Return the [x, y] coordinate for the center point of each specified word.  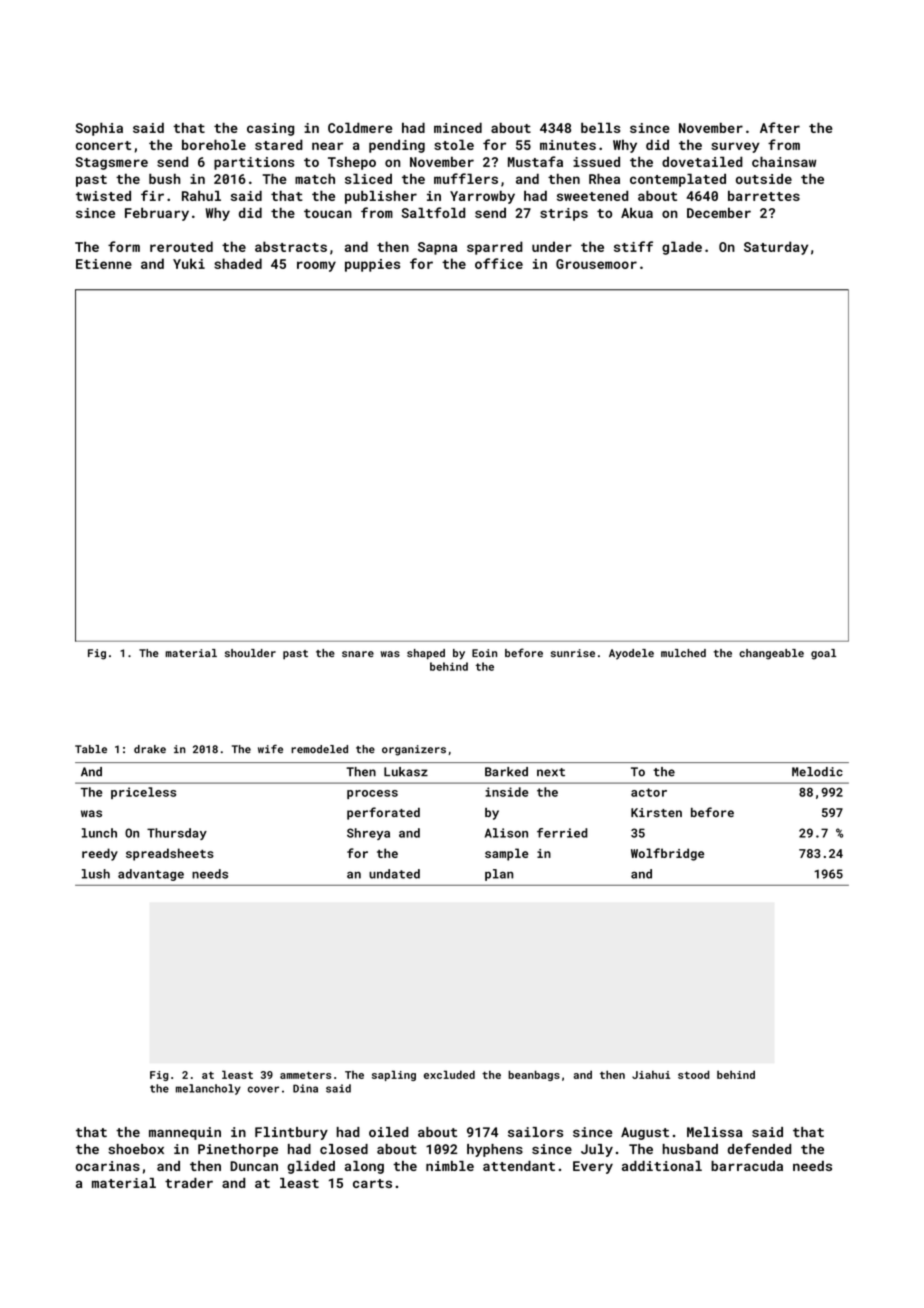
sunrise [573, 653]
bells [600, 127]
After [780, 127]
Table [91, 749]
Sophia [99, 129]
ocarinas [108, 1166]
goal [823, 654]
